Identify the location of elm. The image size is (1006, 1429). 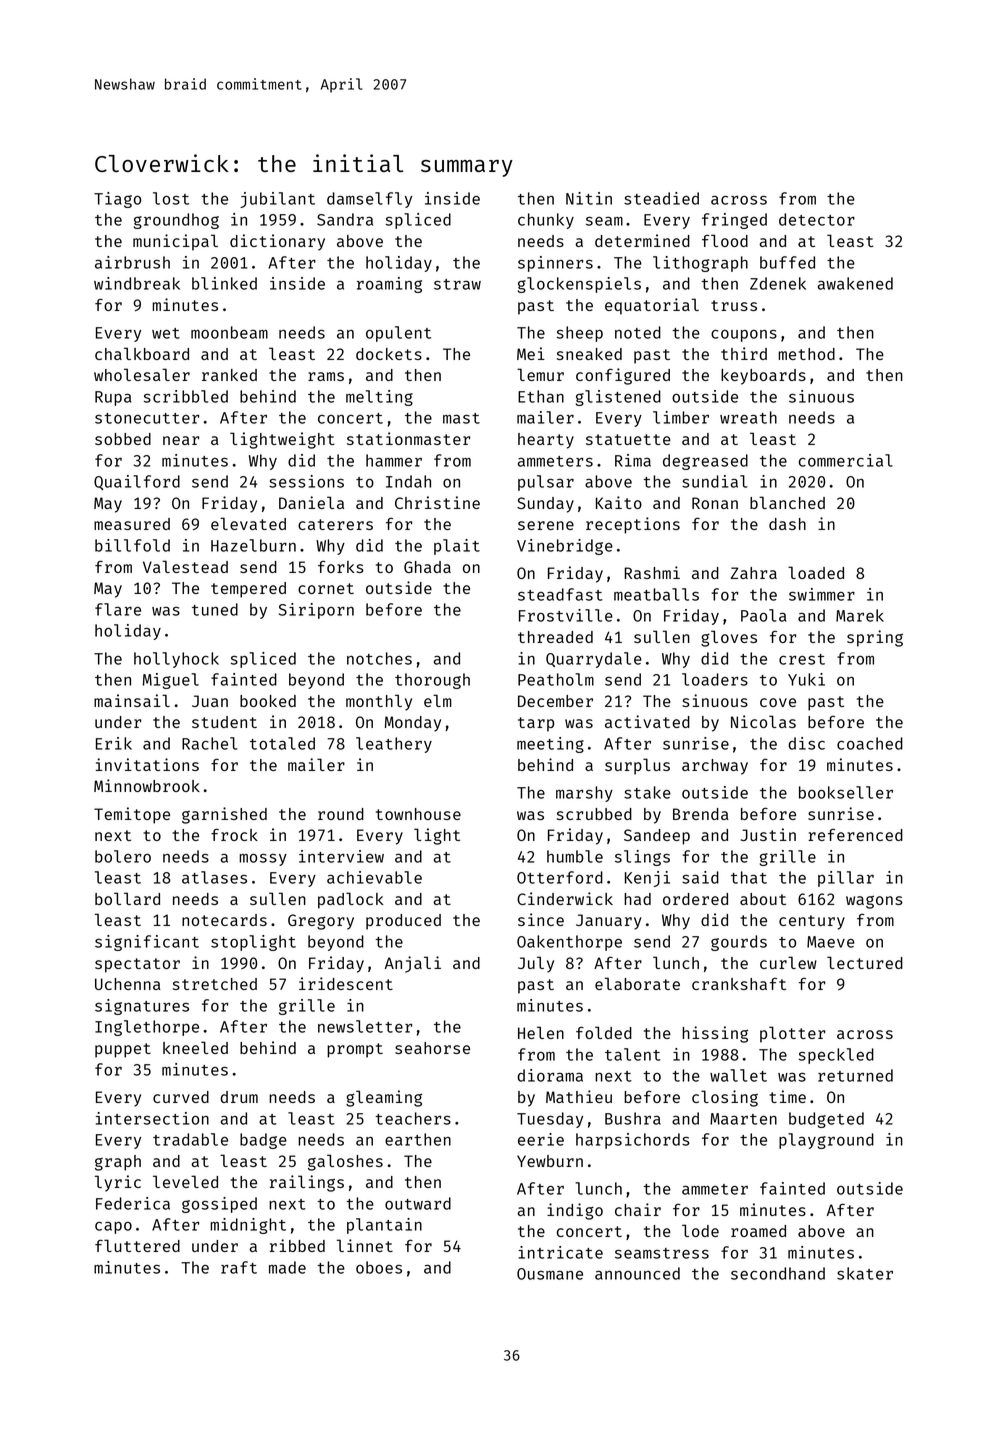
(438, 700).
